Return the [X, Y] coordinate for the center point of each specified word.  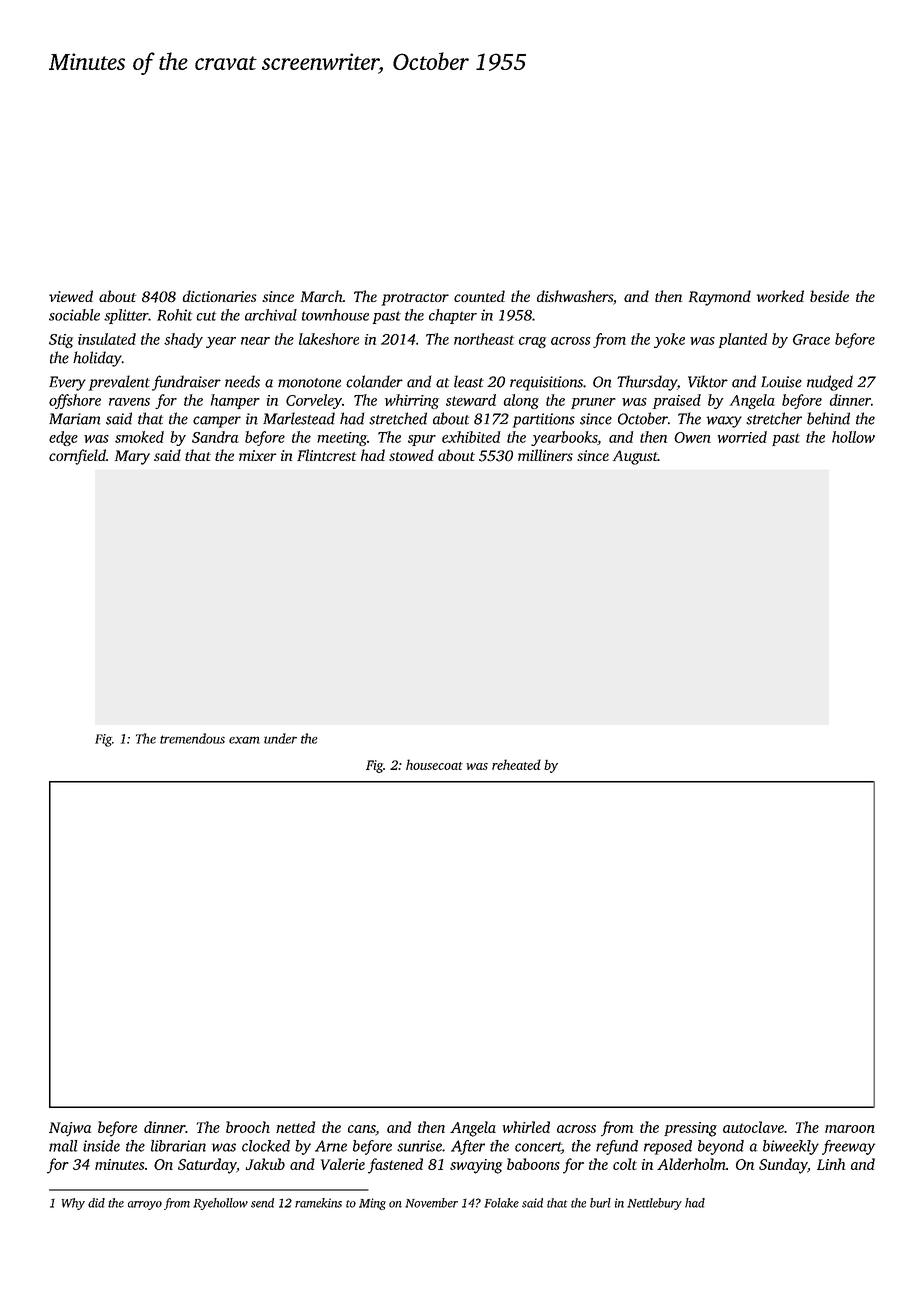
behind [828, 418]
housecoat [434, 764]
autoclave [753, 1127]
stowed [411, 455]
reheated [516, 764]
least [469, 381]
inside [101, 1146]
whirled [526, 1127]
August [635, 457]
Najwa [70, 1129]
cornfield [77, 457]
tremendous [192, 738]
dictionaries [220, 296]
